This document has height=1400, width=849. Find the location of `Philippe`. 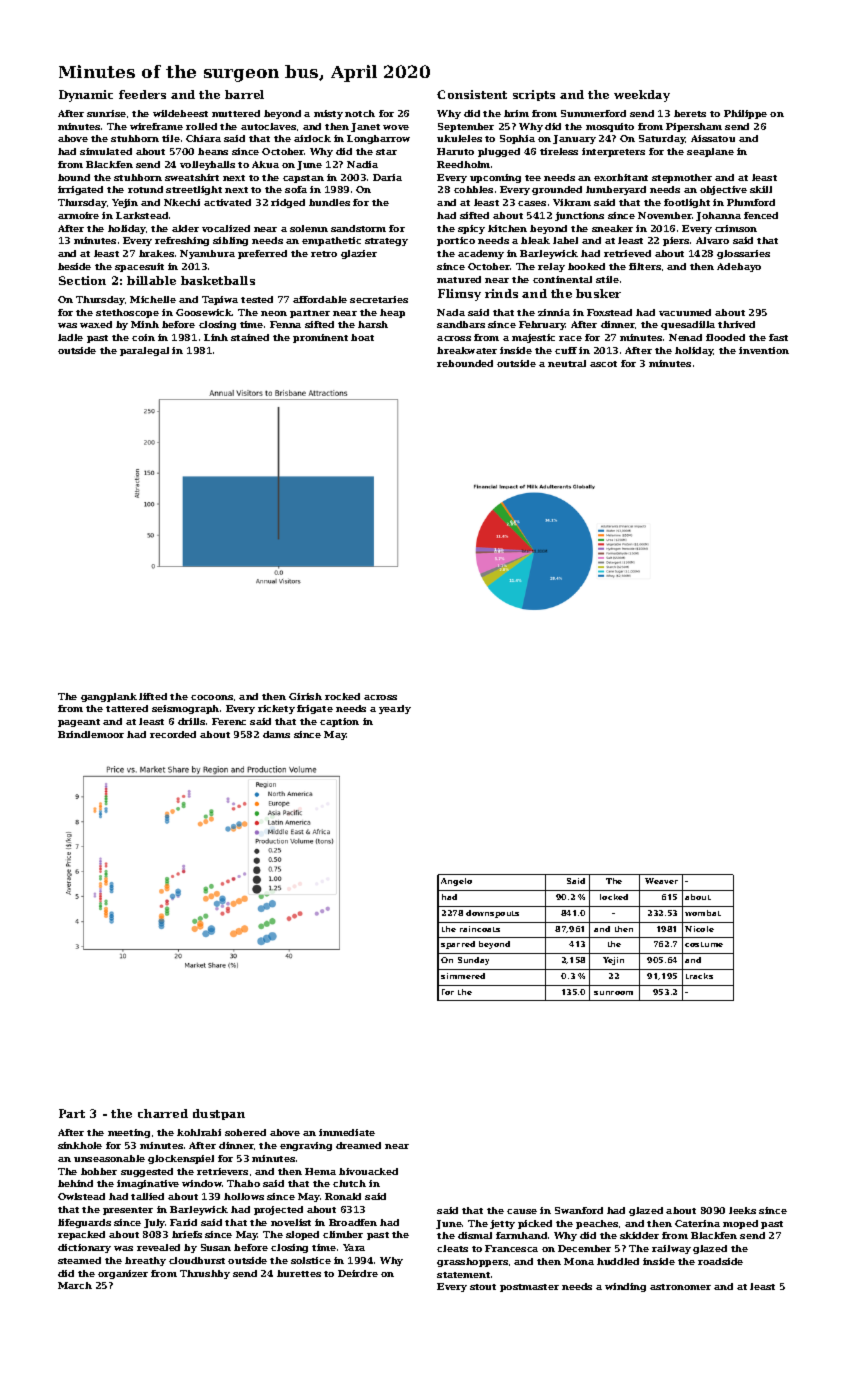

Philippe is located at coordinates (745, 114).
